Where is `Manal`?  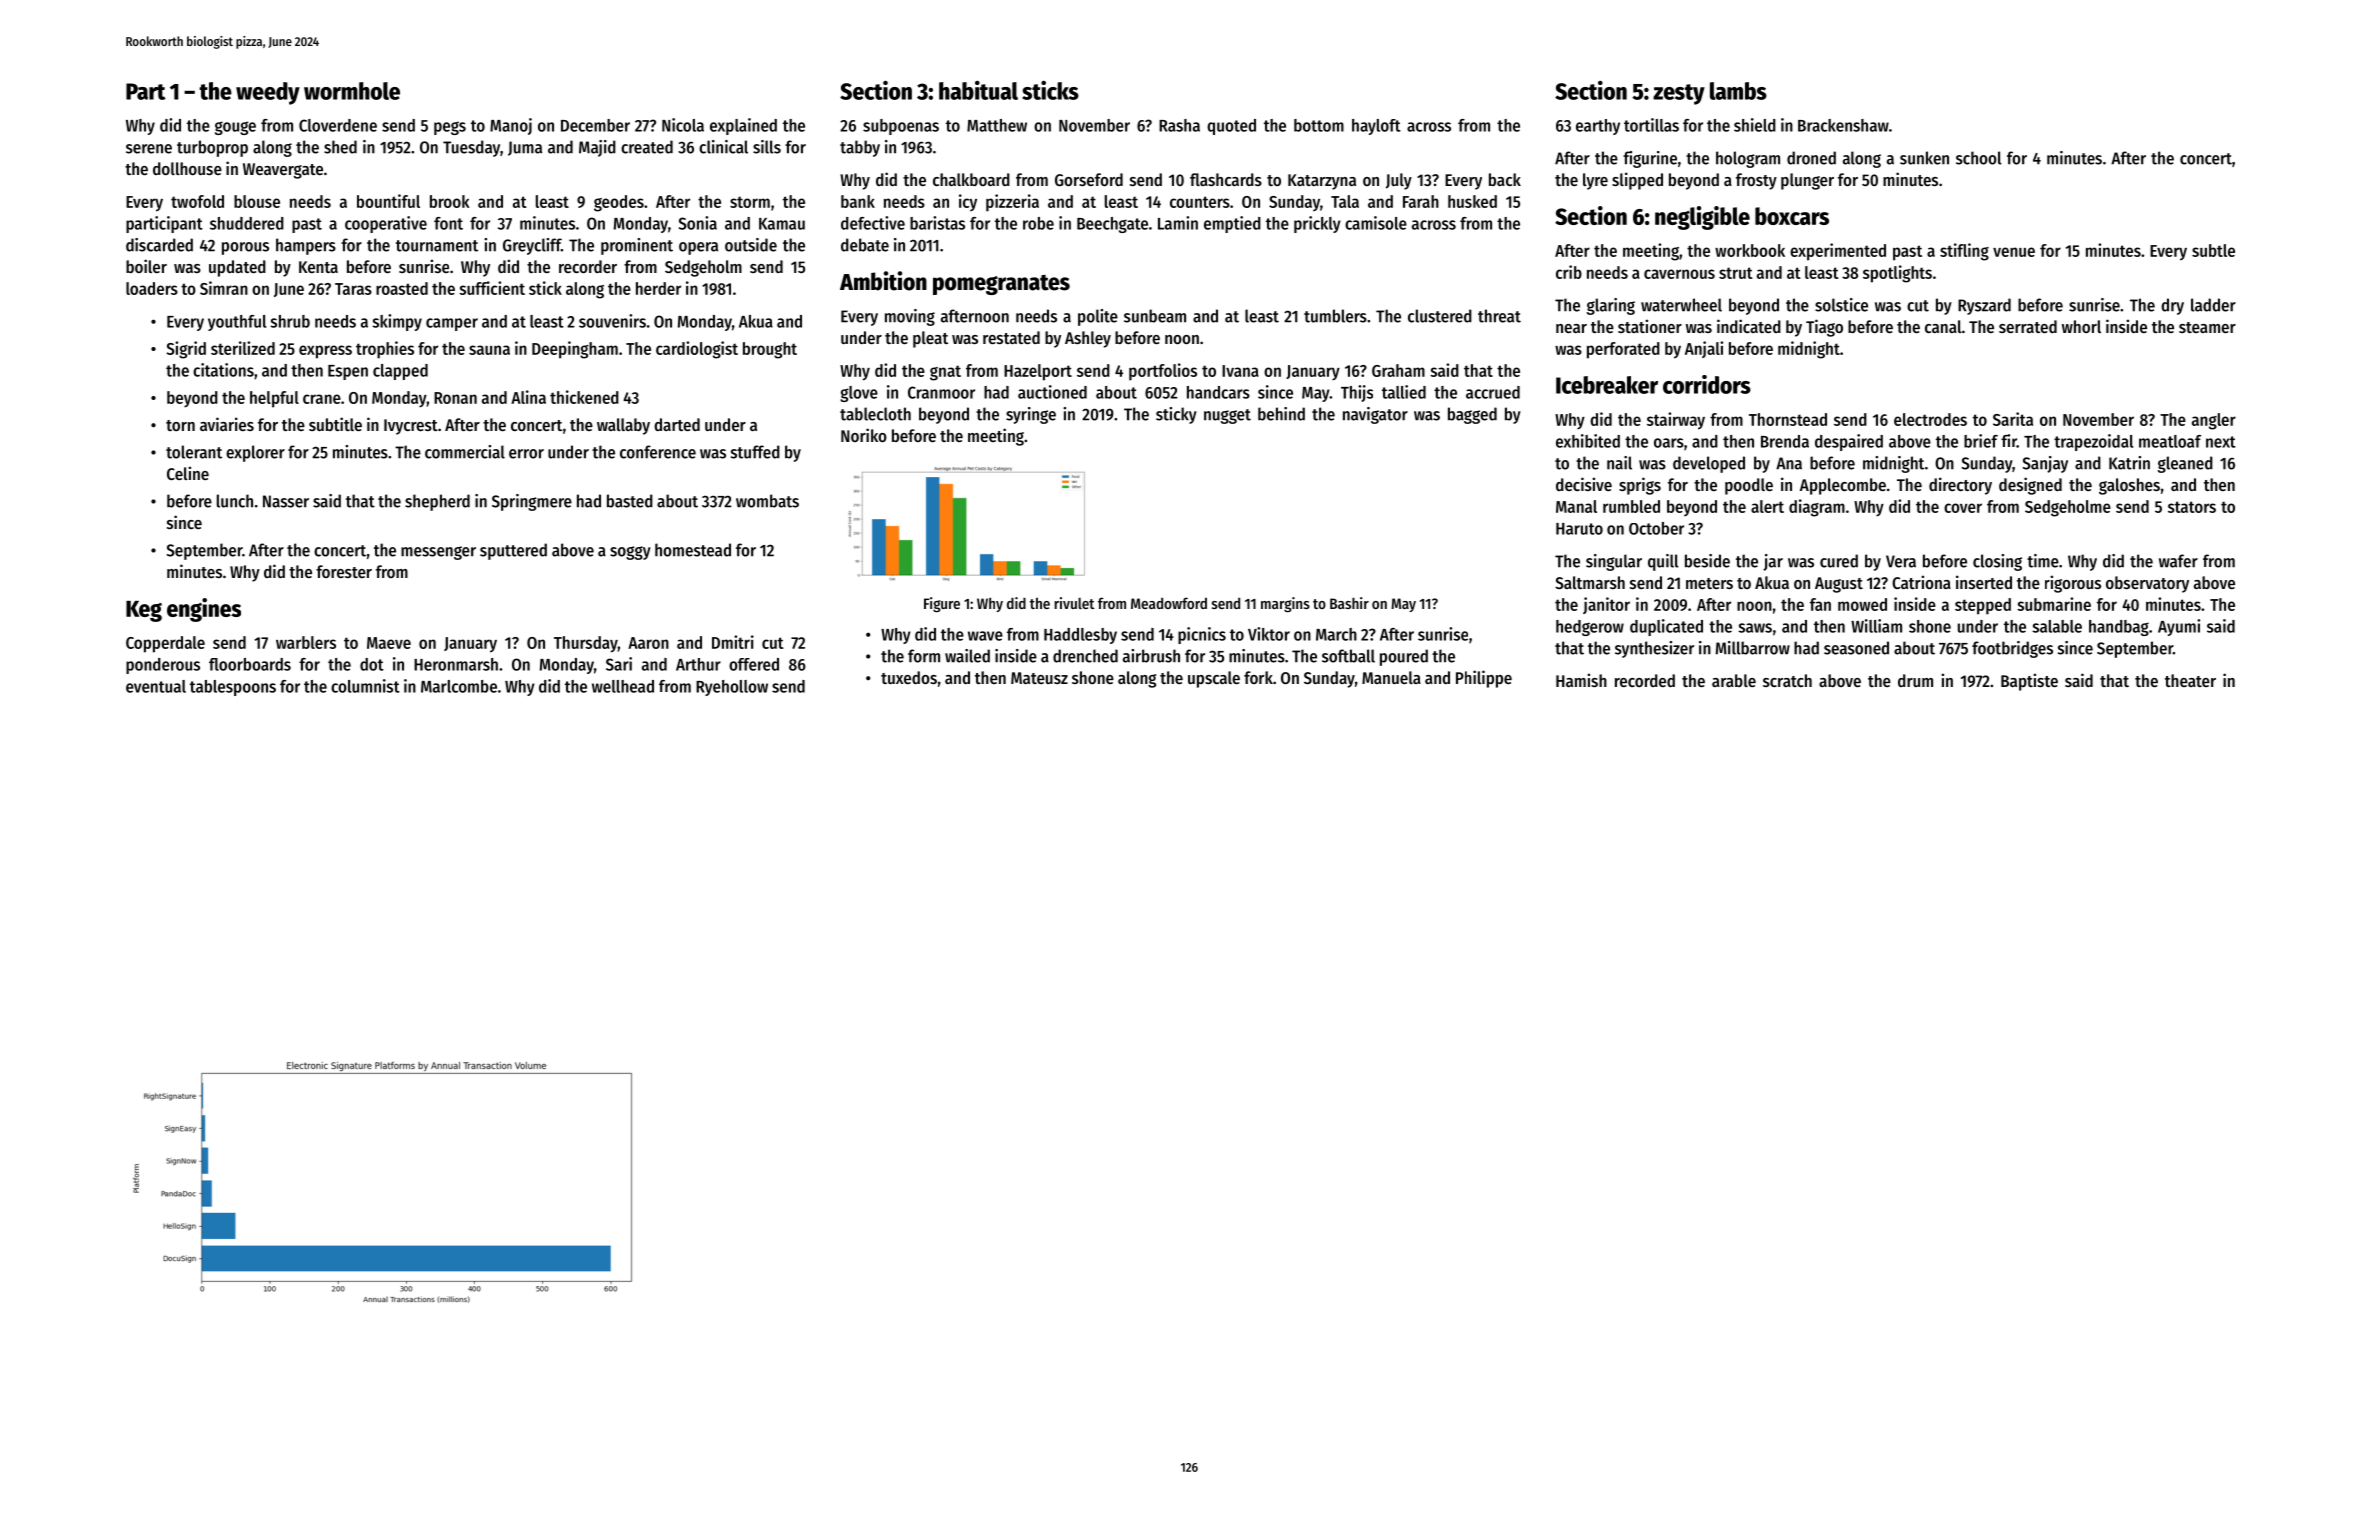
Manal is located at coordinates (1576, 506).
